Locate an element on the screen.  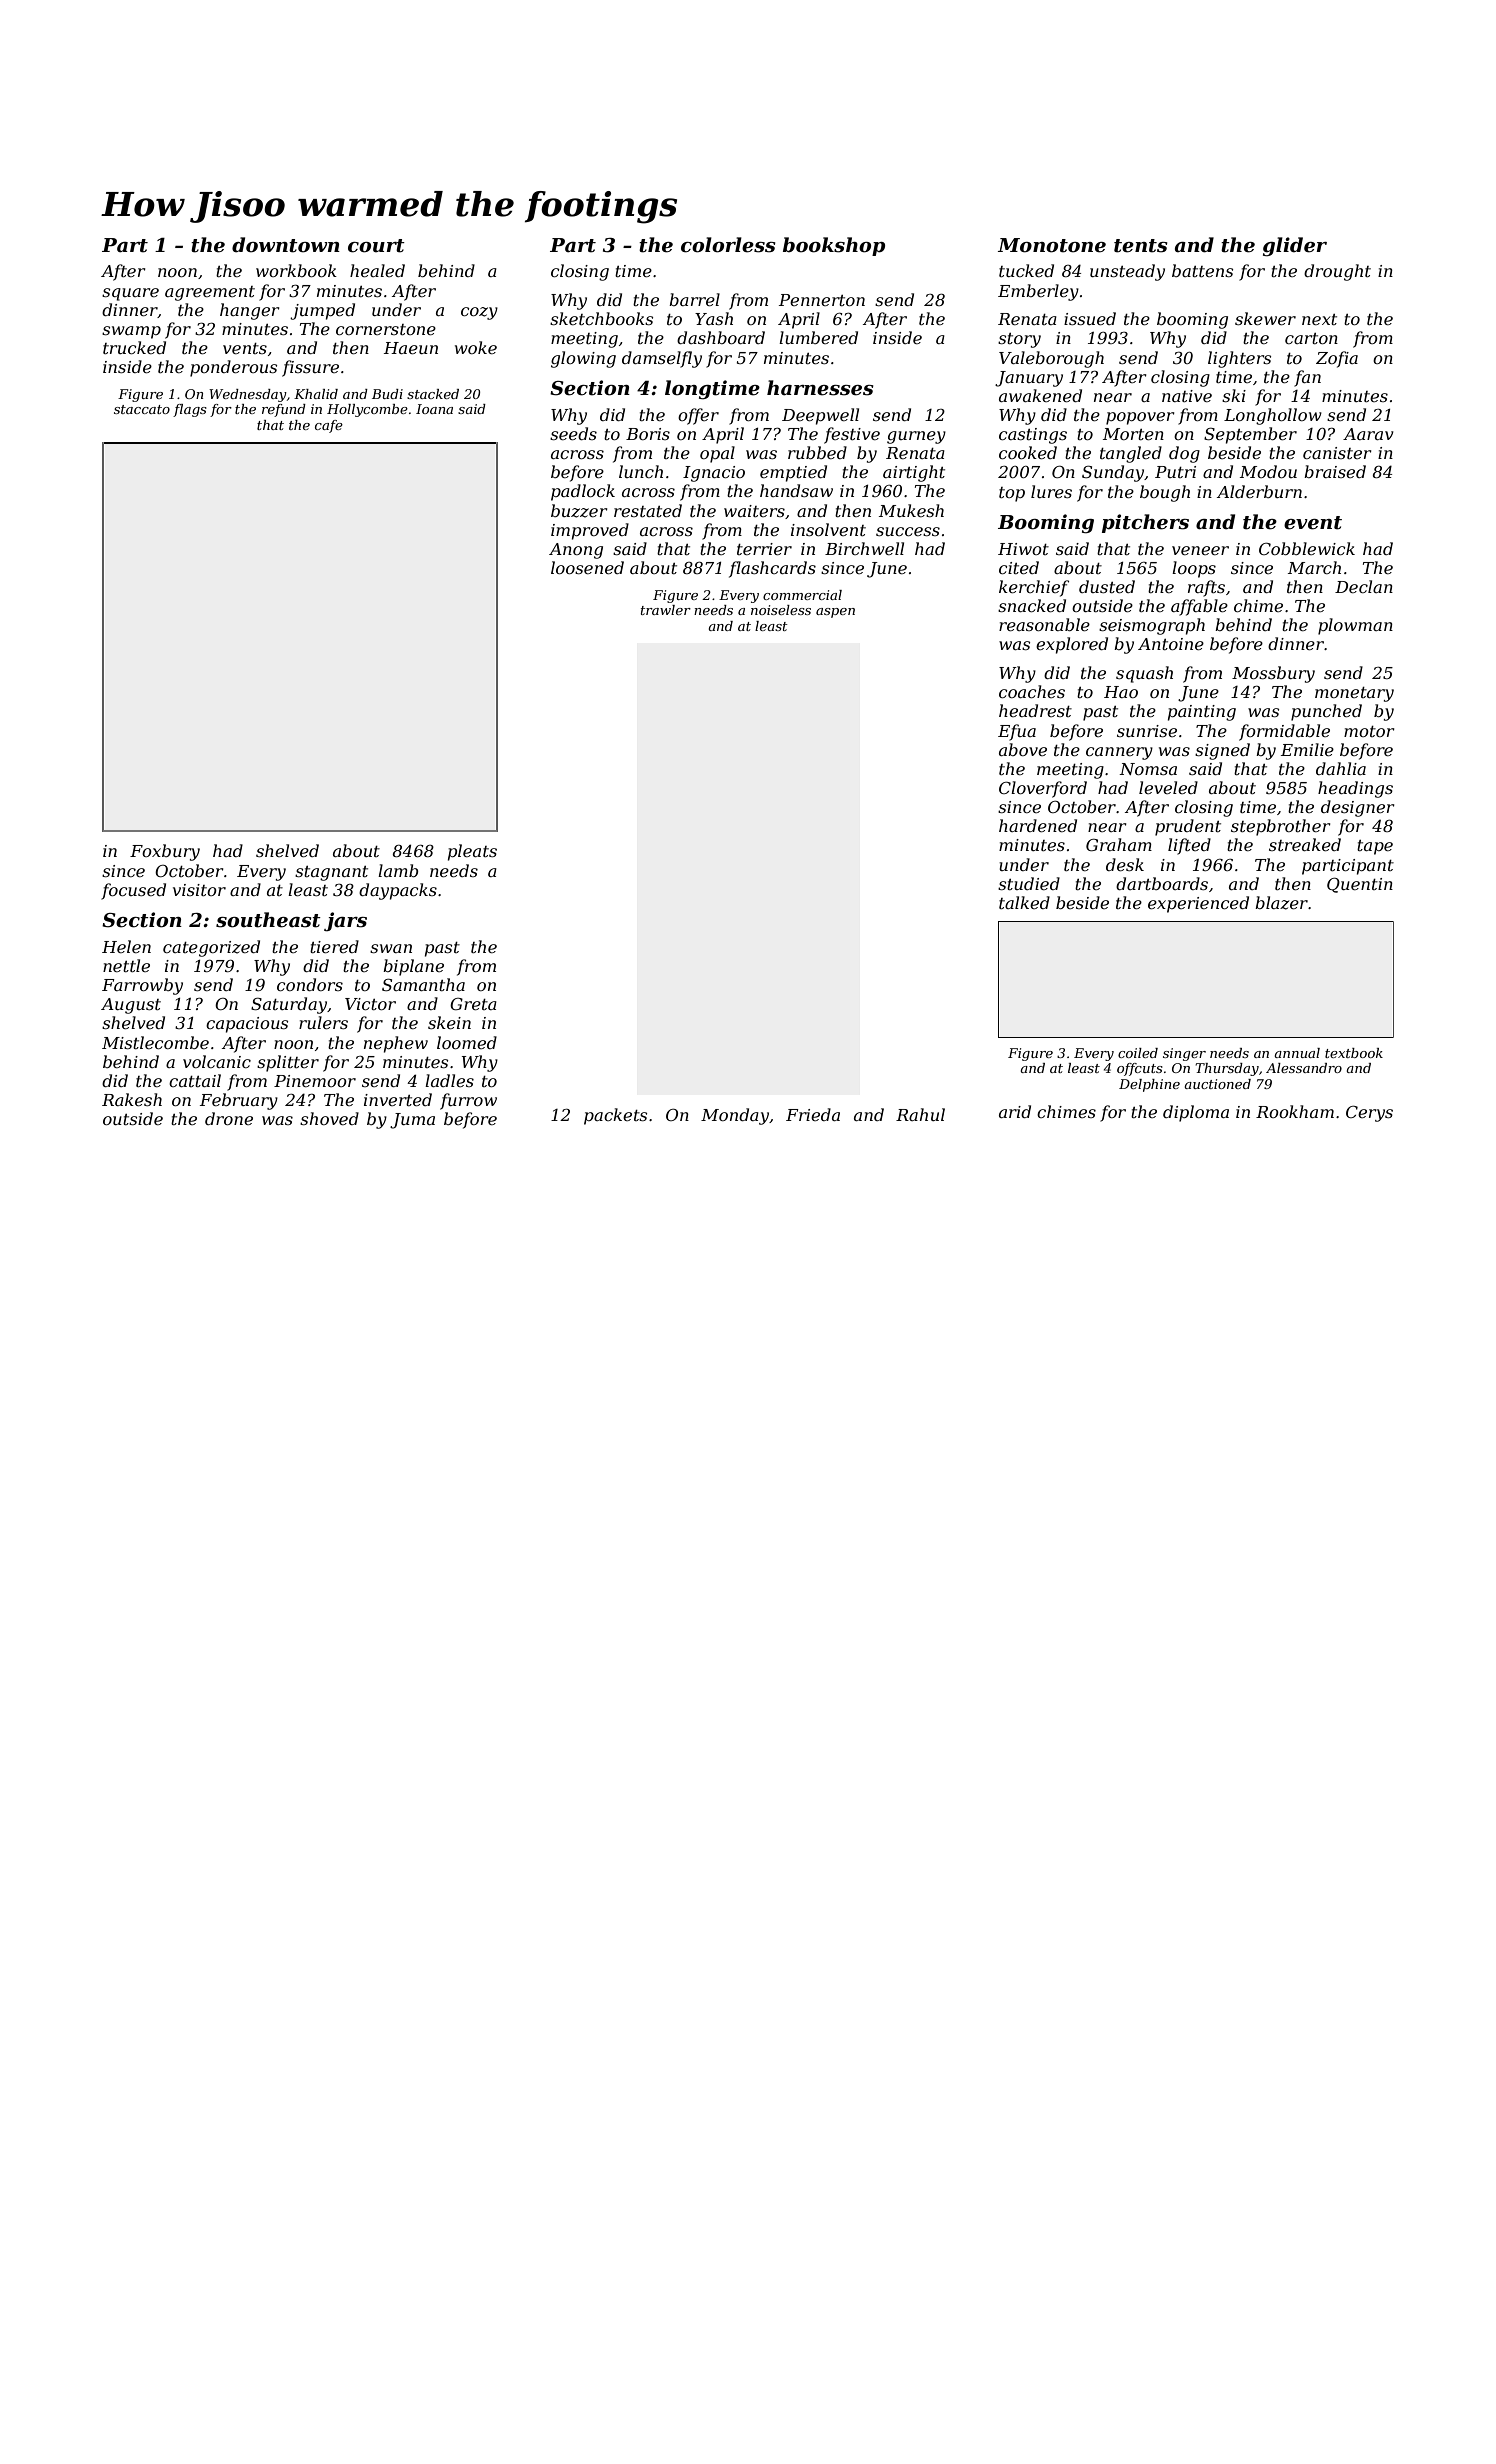
court is located at coordinates (376, 246).
